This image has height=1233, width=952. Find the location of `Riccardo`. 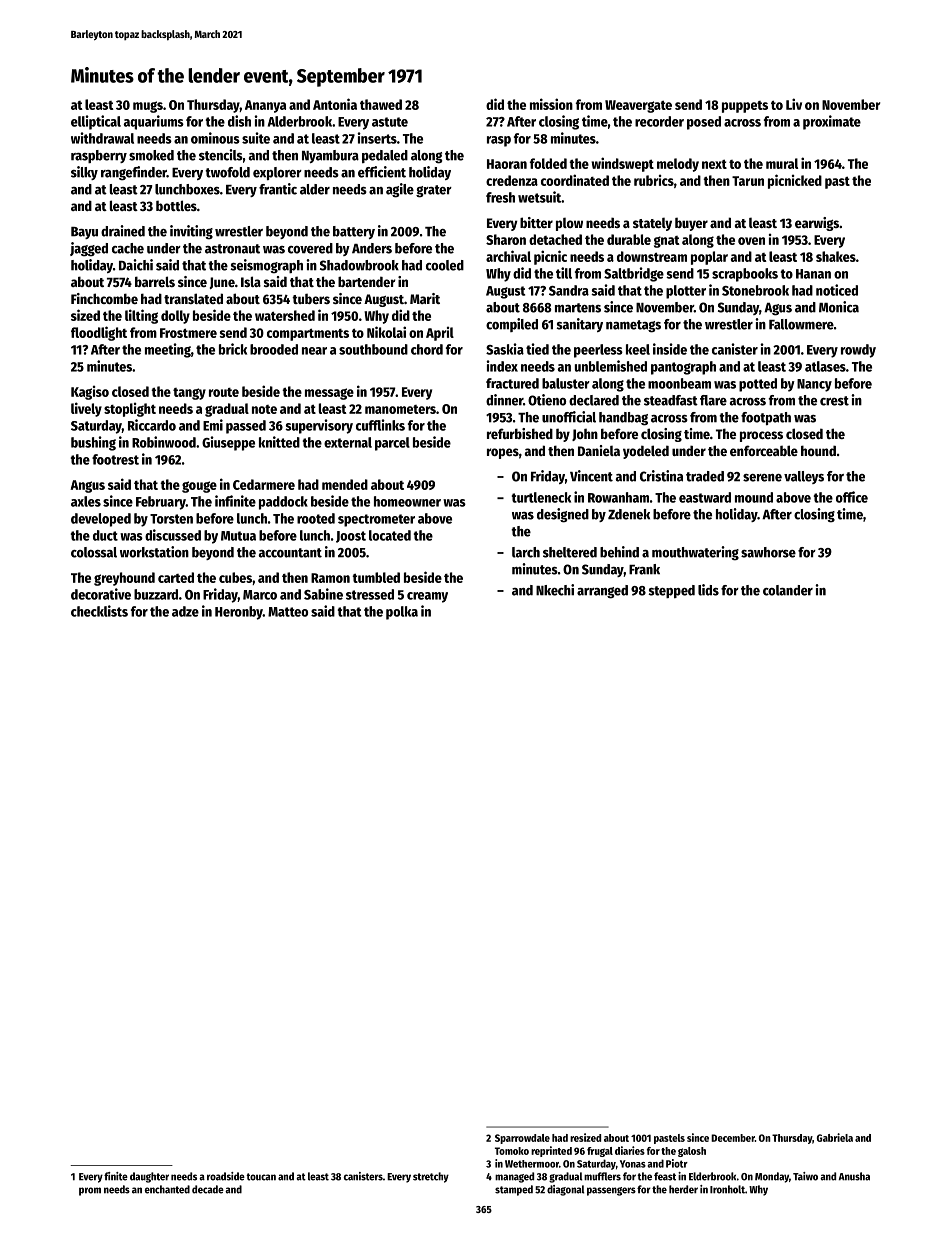

Riccardo is located at coordinates (152, 425).
